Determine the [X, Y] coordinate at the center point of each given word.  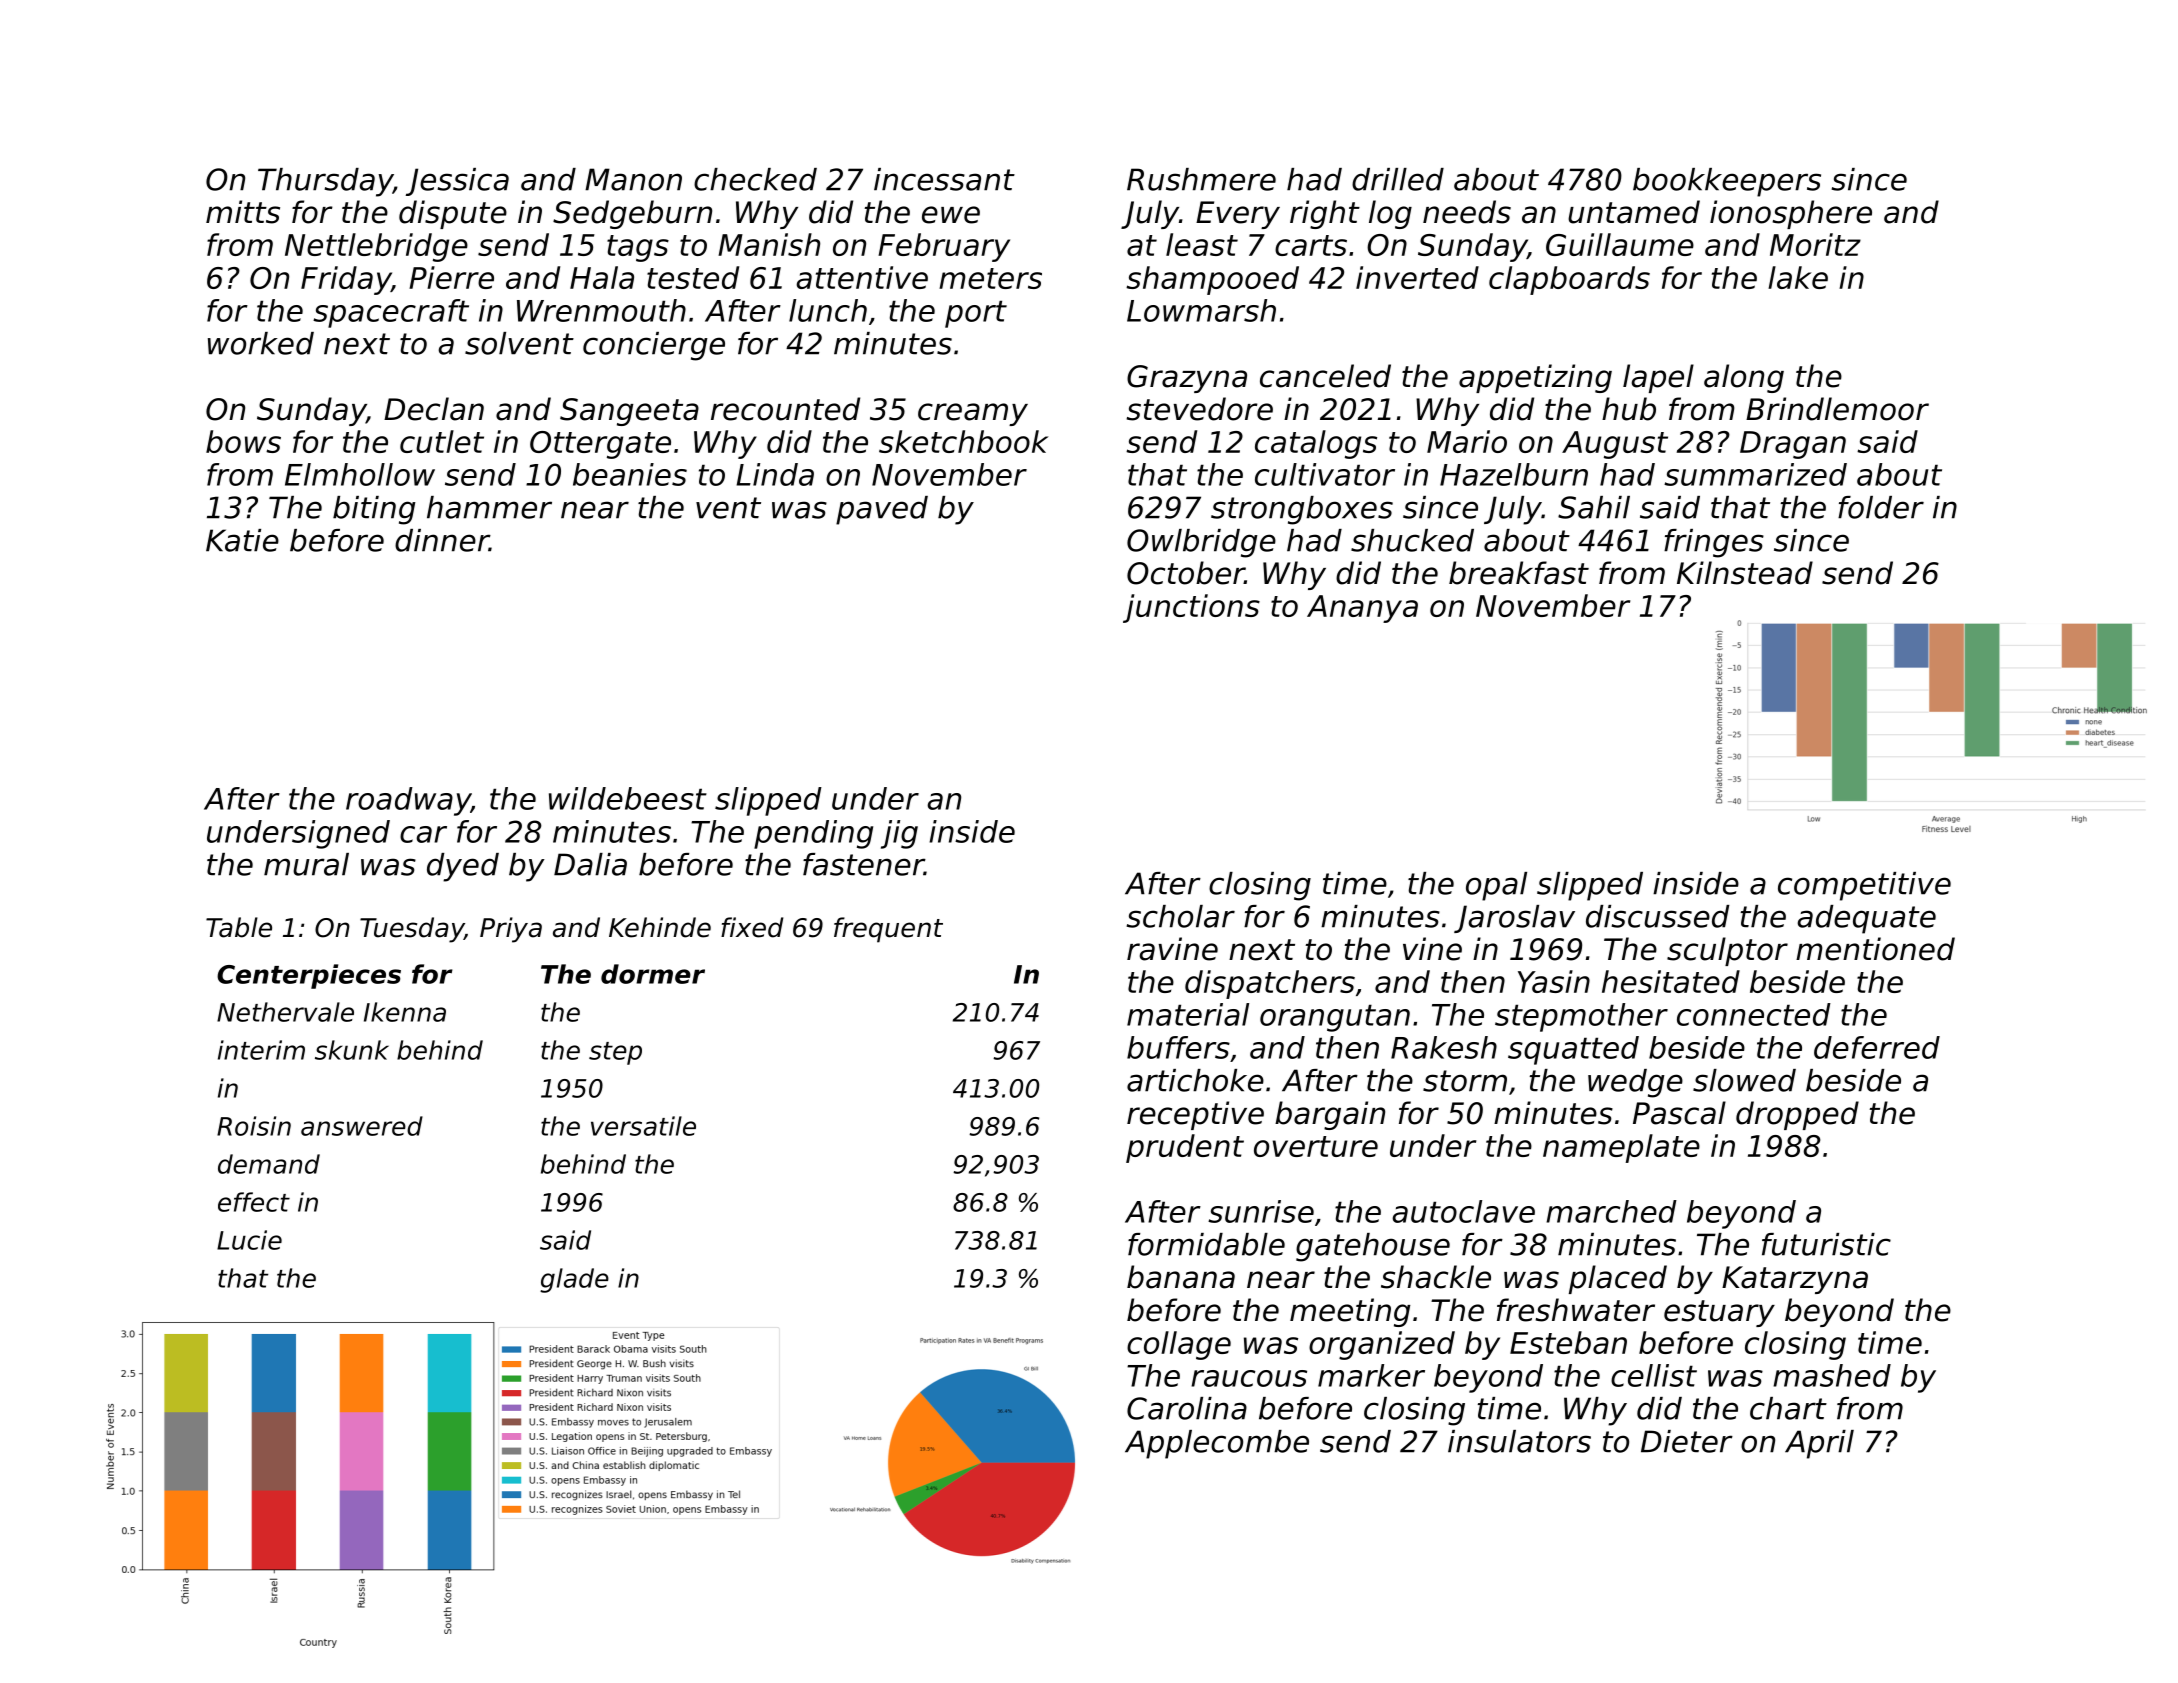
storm [1465, 1081]
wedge [1635, 1083]
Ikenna [405, 1012]
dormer [653, 974]
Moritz [1815, 244]
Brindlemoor [1837, 409]
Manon [633, 179]
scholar [1180, 916]
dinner [442, 540]
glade [574, 1280]
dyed [463, 867]
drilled [1398, 179]
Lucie [249, 1240]
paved [882, 510]
